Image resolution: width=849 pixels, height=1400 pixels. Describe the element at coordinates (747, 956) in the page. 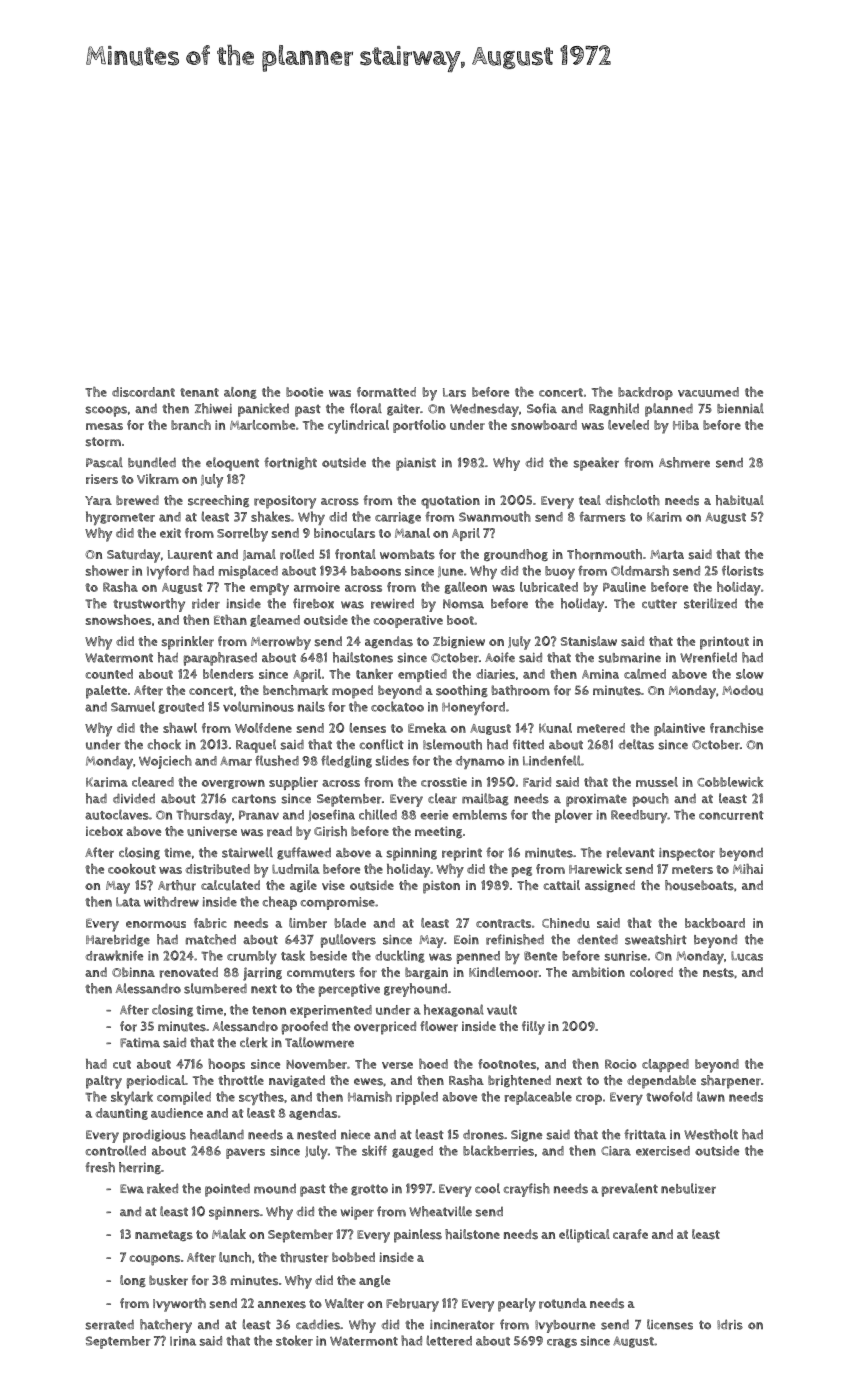

I see `Lucas` at that location.
